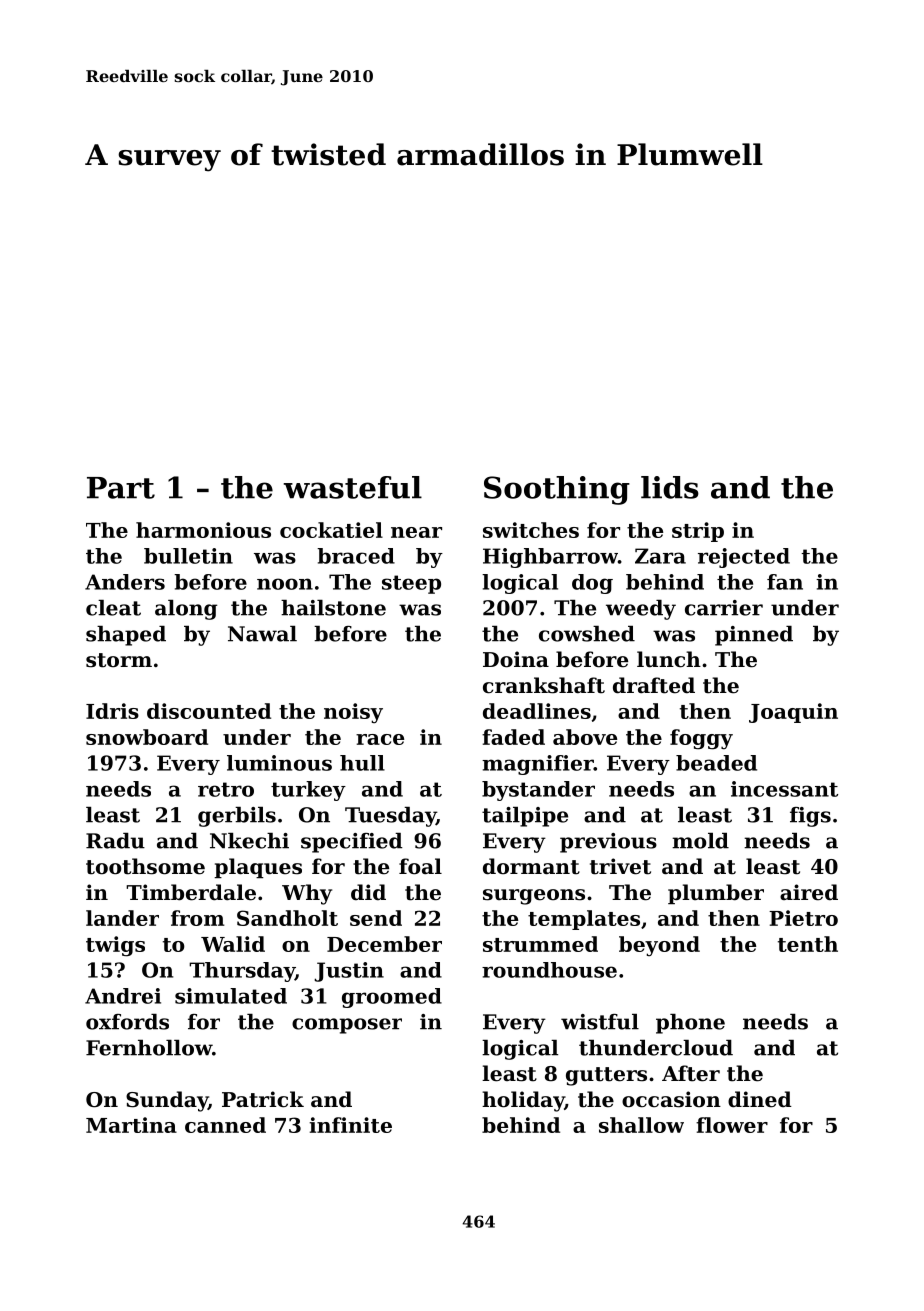 This screenshot has width=924, height=1311. I want to click on mold, so click(700, 841).
